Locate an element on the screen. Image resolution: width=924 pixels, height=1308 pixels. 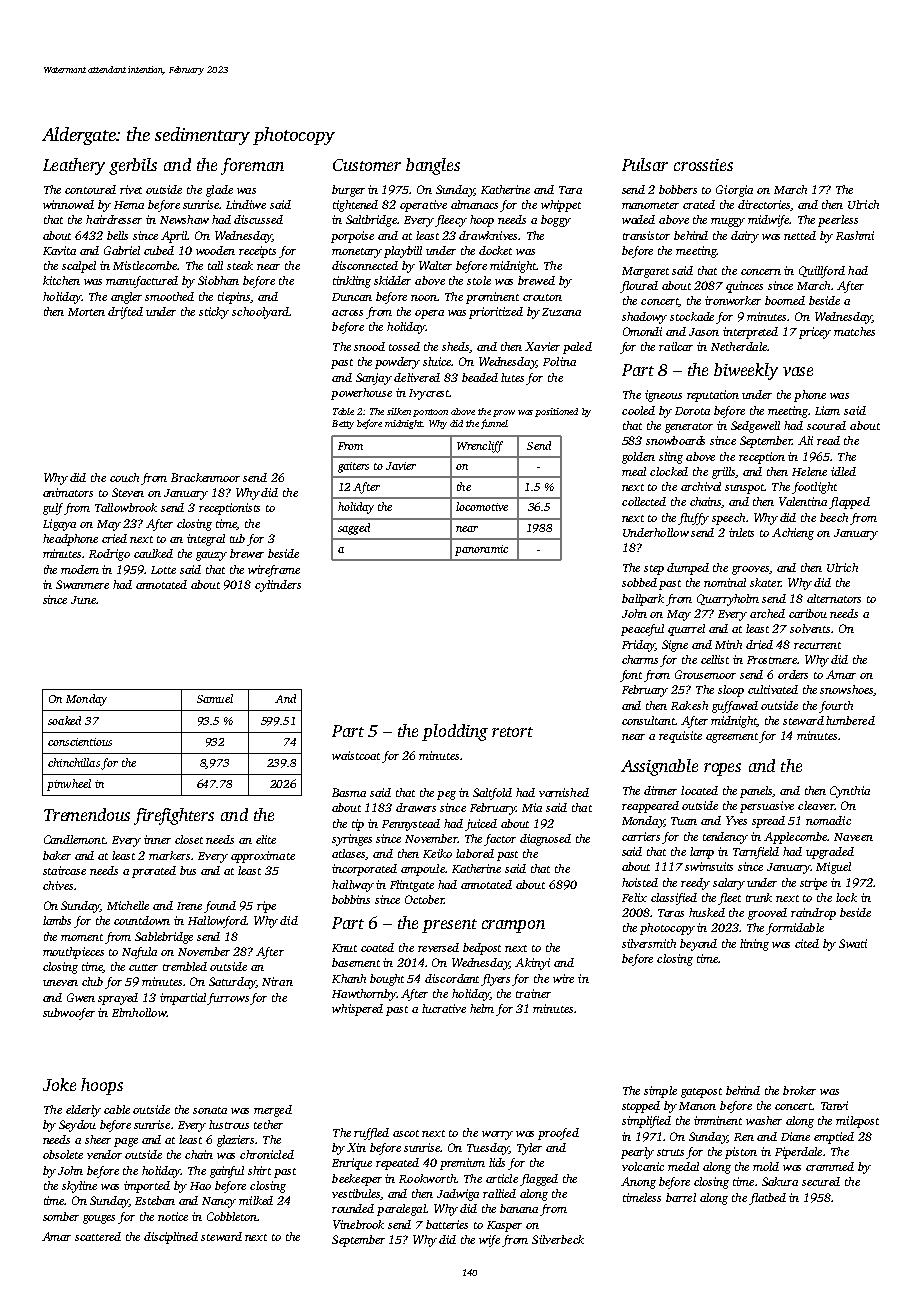
flatbed is located at coordinates (767, 1199).
